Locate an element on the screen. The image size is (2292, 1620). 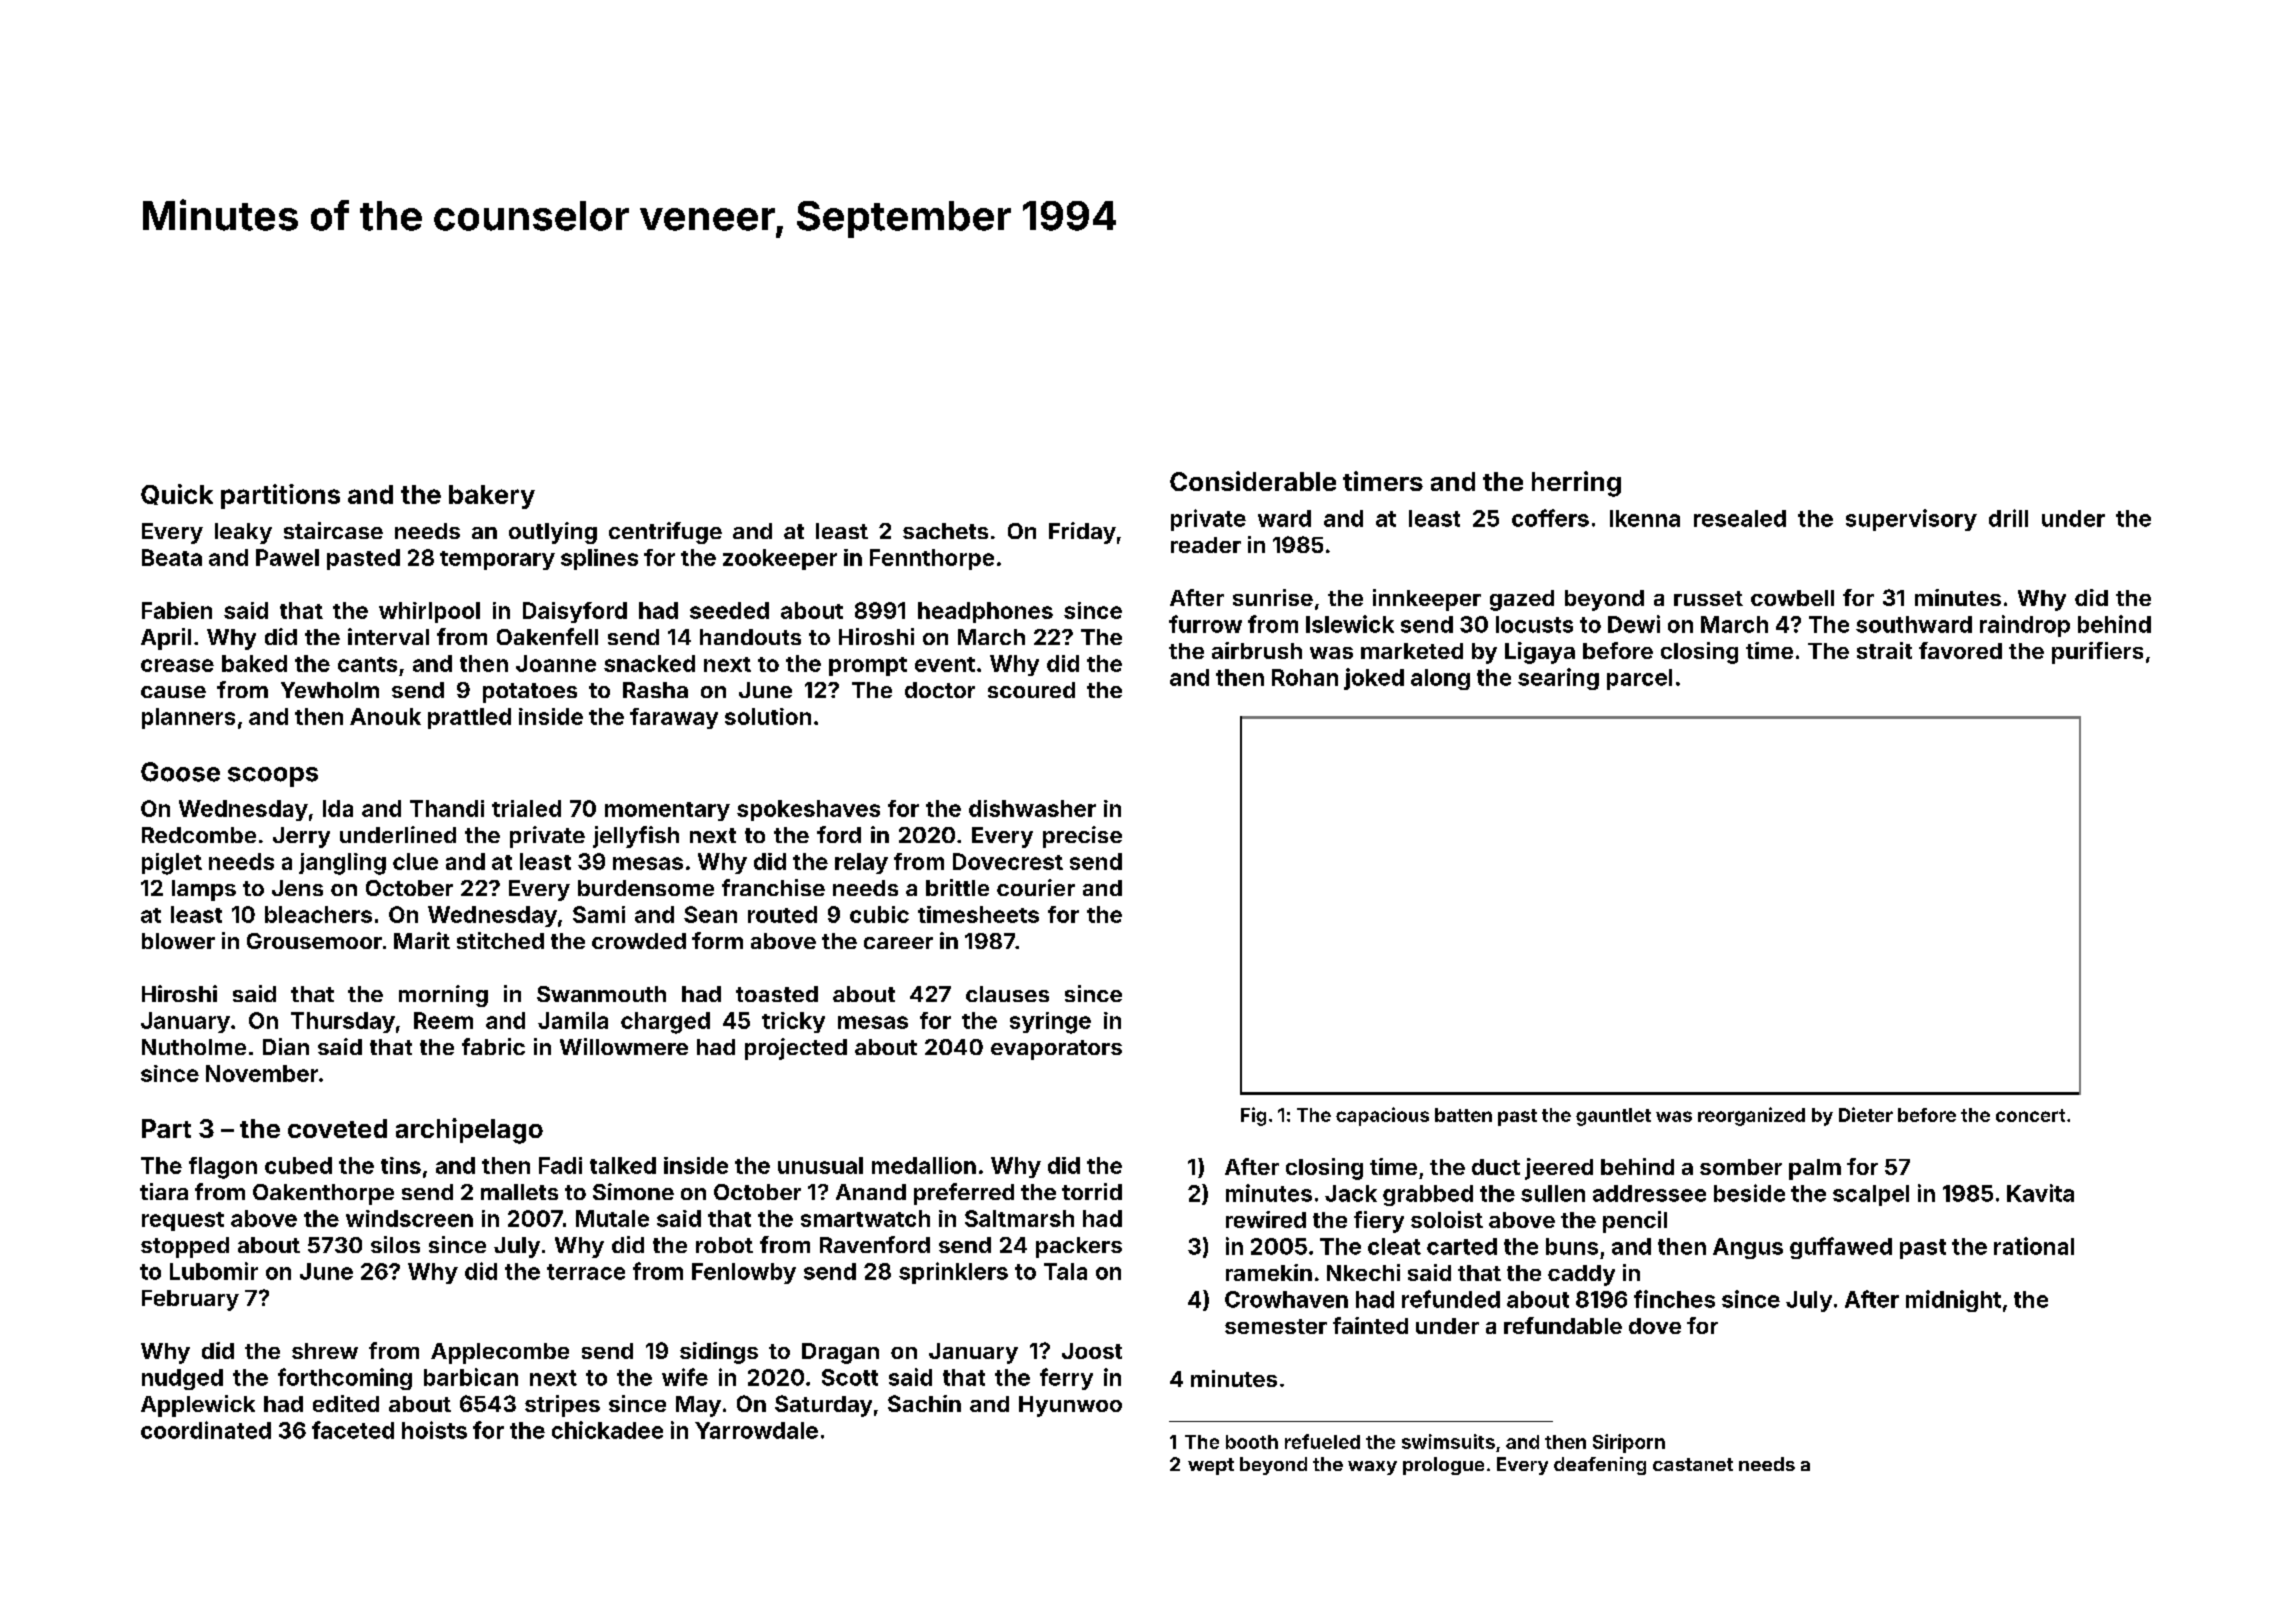
Islewick is located at coordinates (1350, 624).
